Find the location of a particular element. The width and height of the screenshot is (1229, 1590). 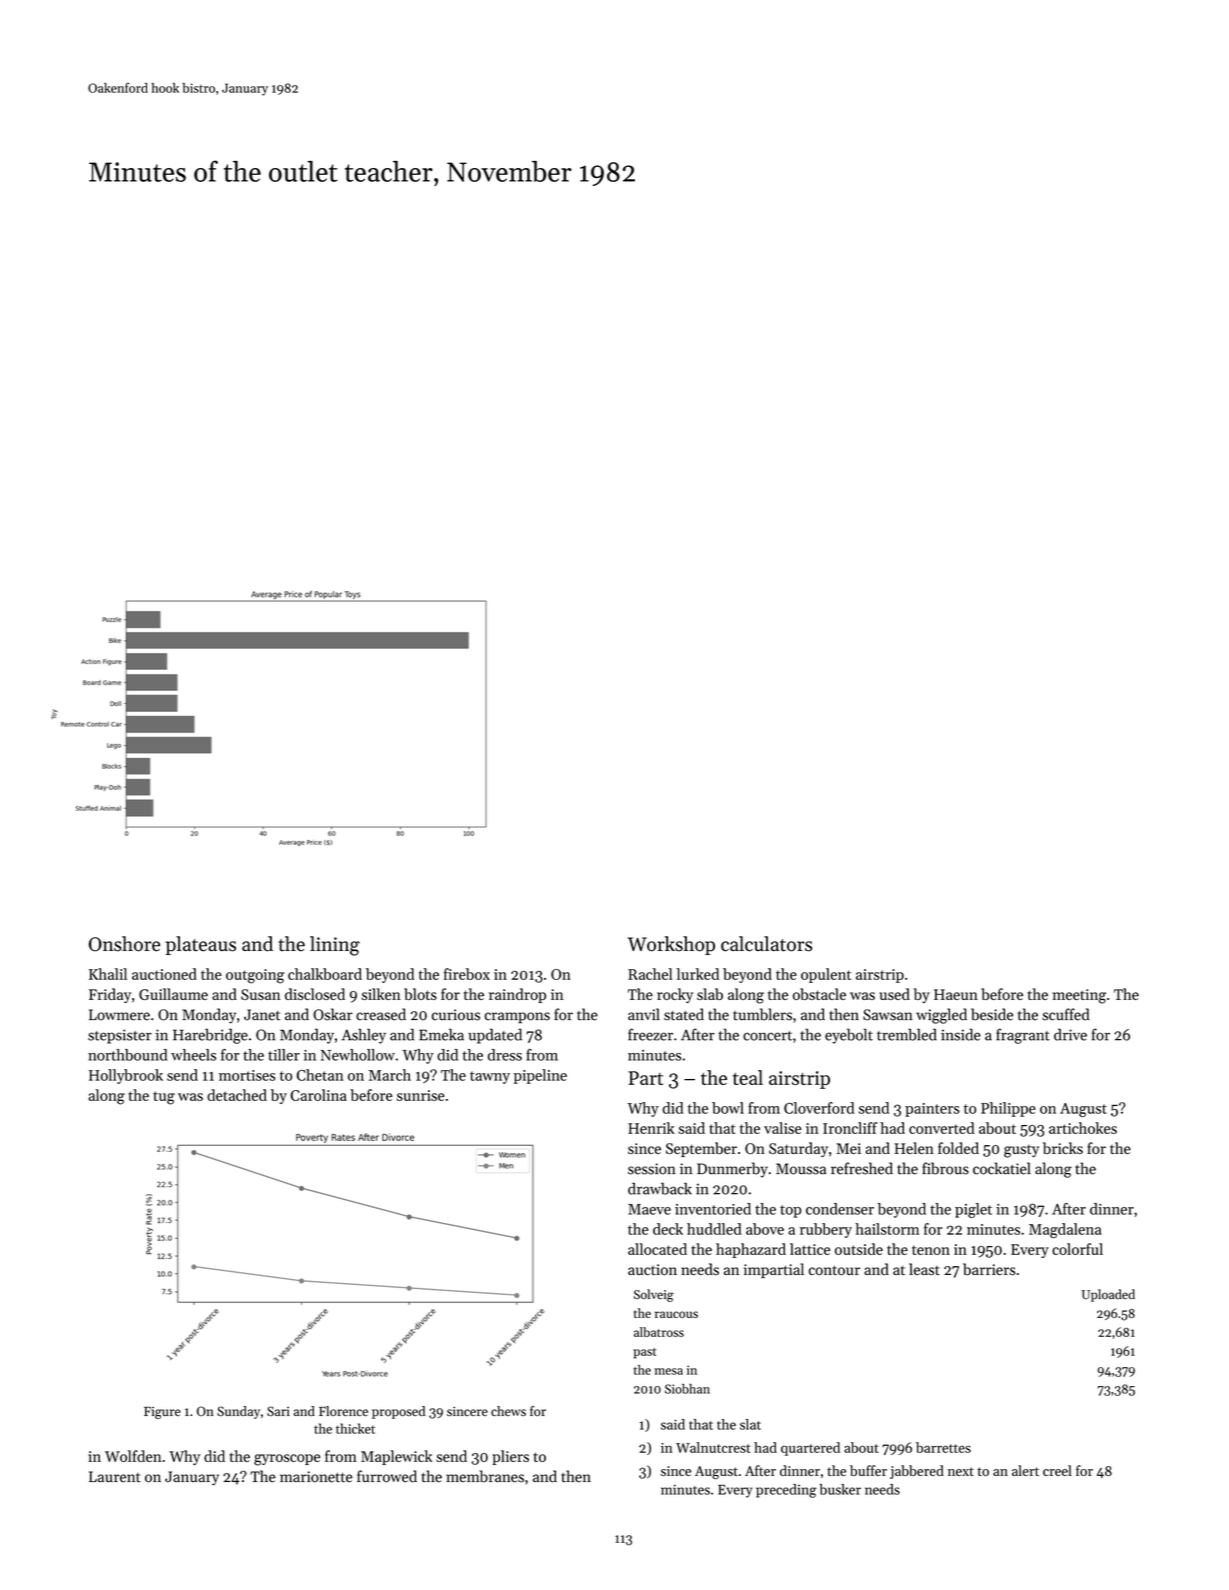

Maeve is located at coordinates (649, 1209).
